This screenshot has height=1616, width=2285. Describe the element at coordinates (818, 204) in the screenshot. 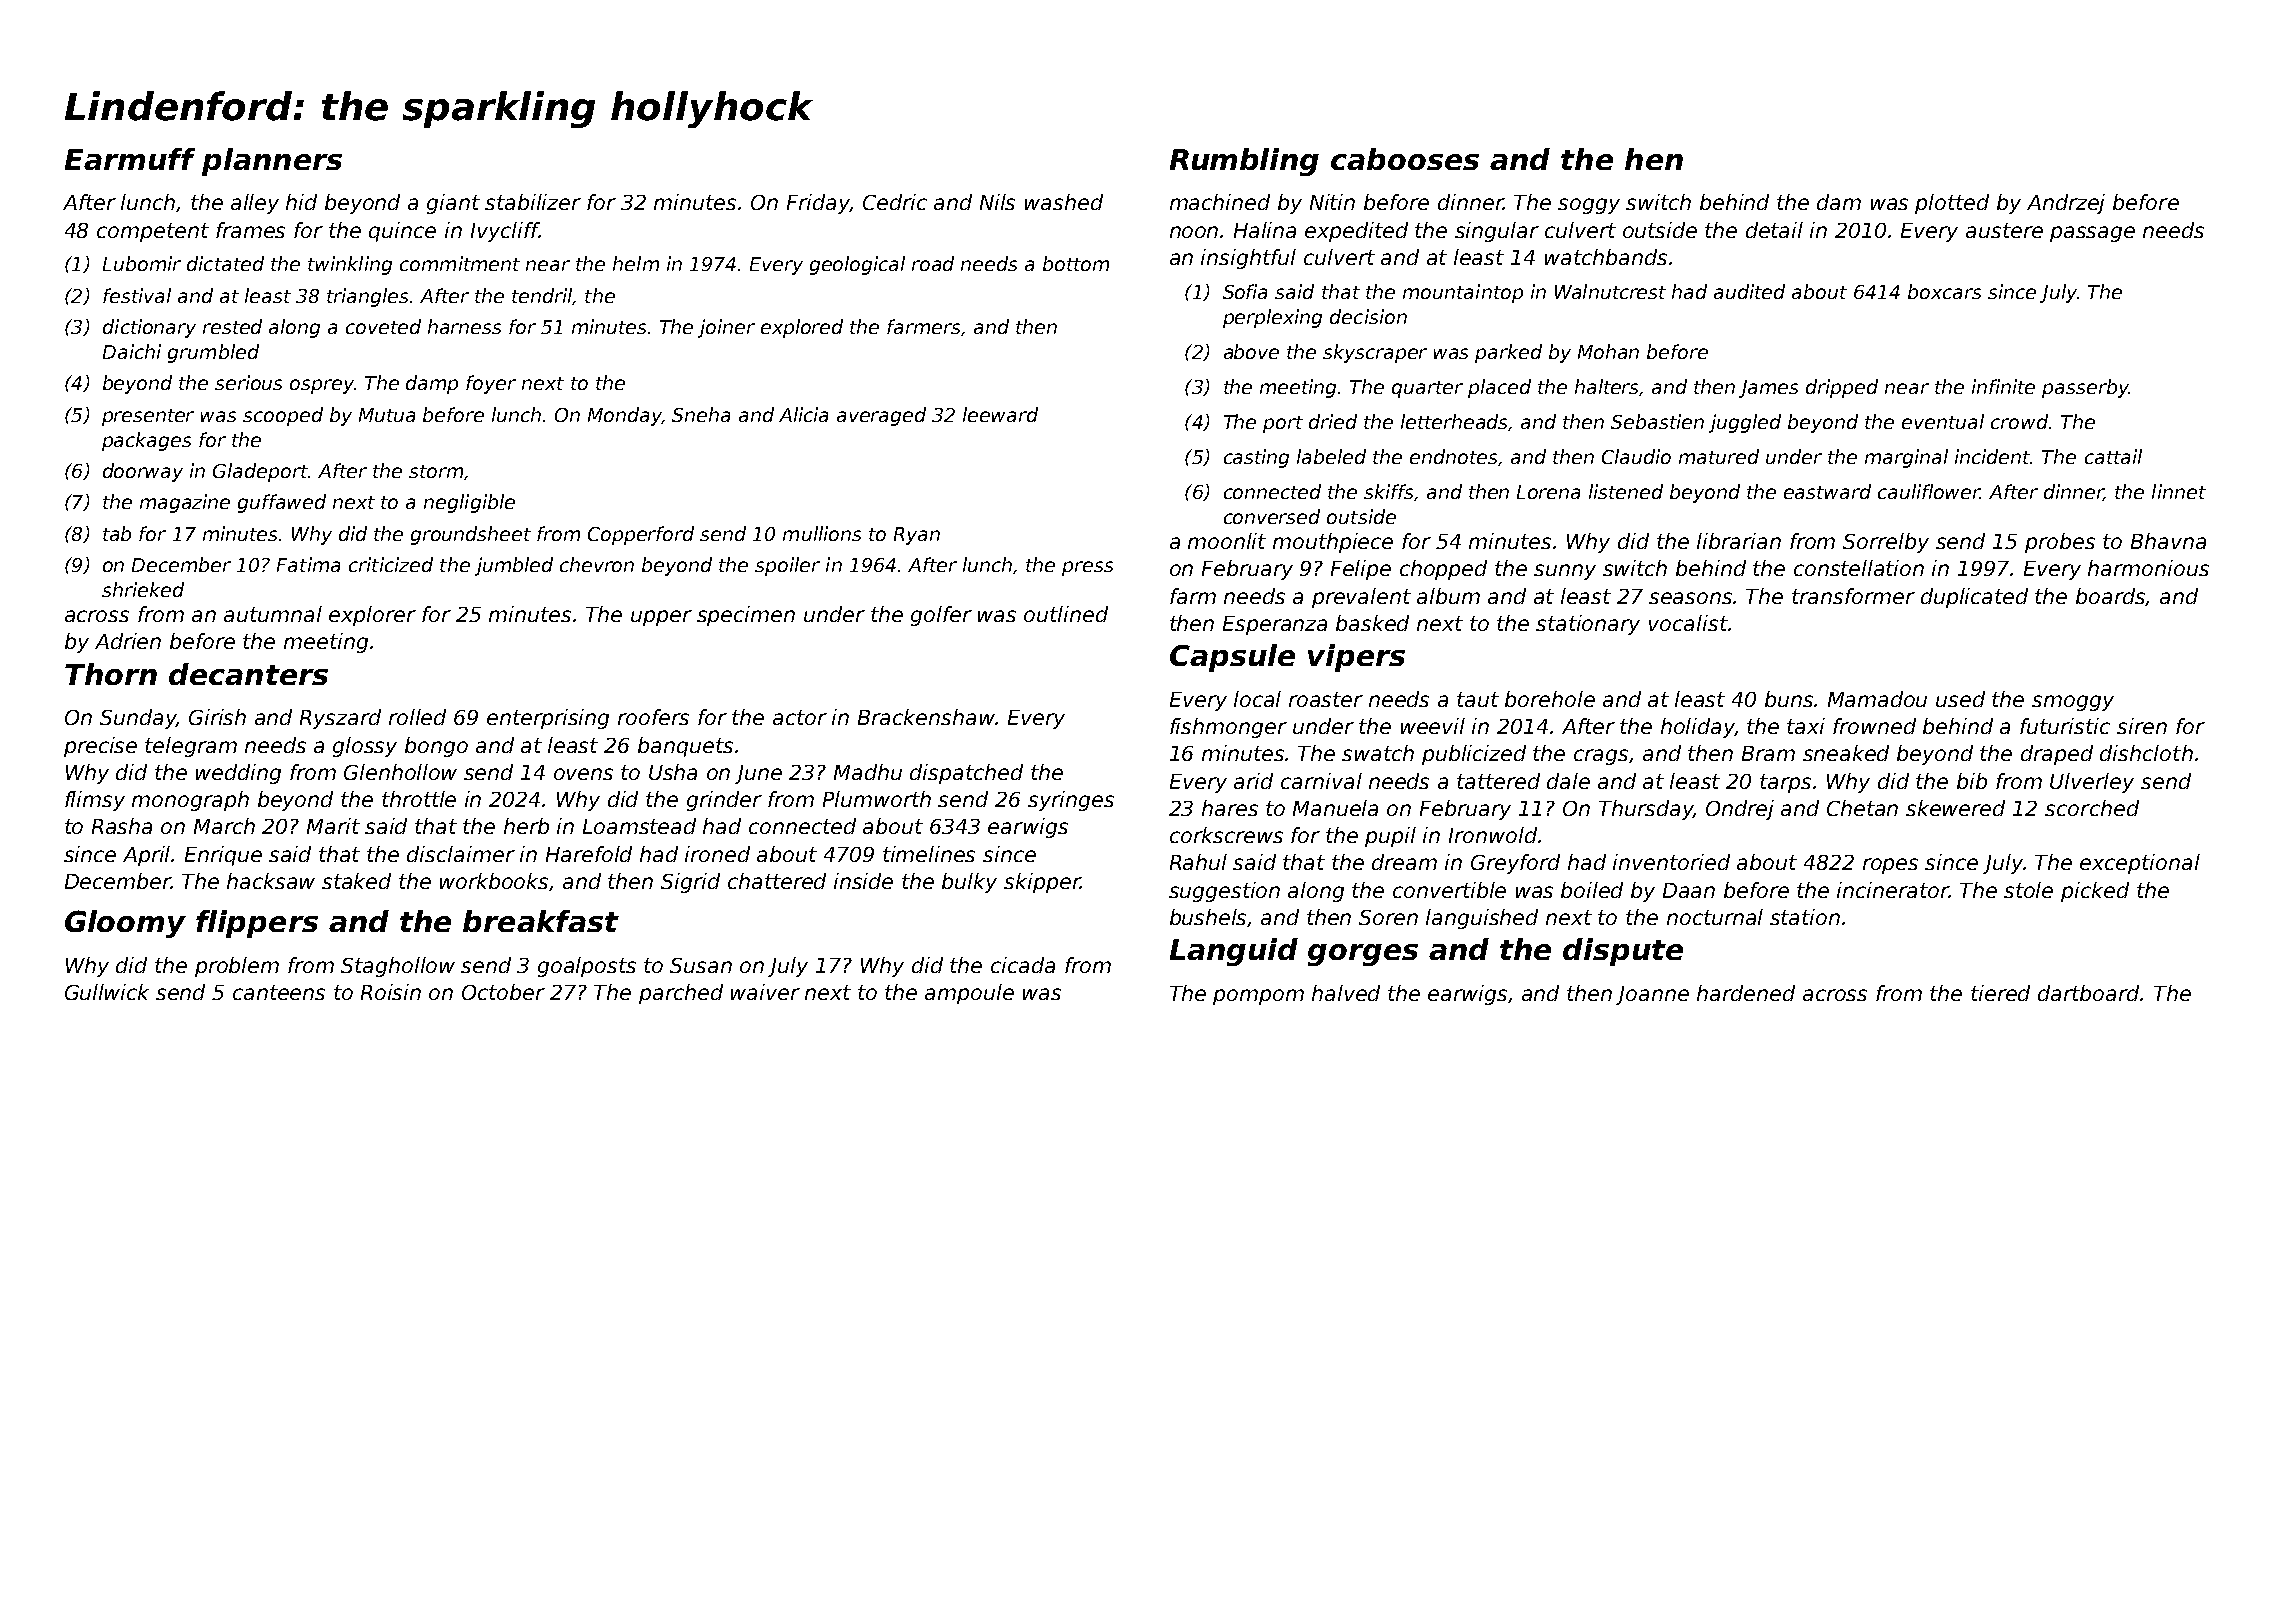

I see `Friday` at that location.
